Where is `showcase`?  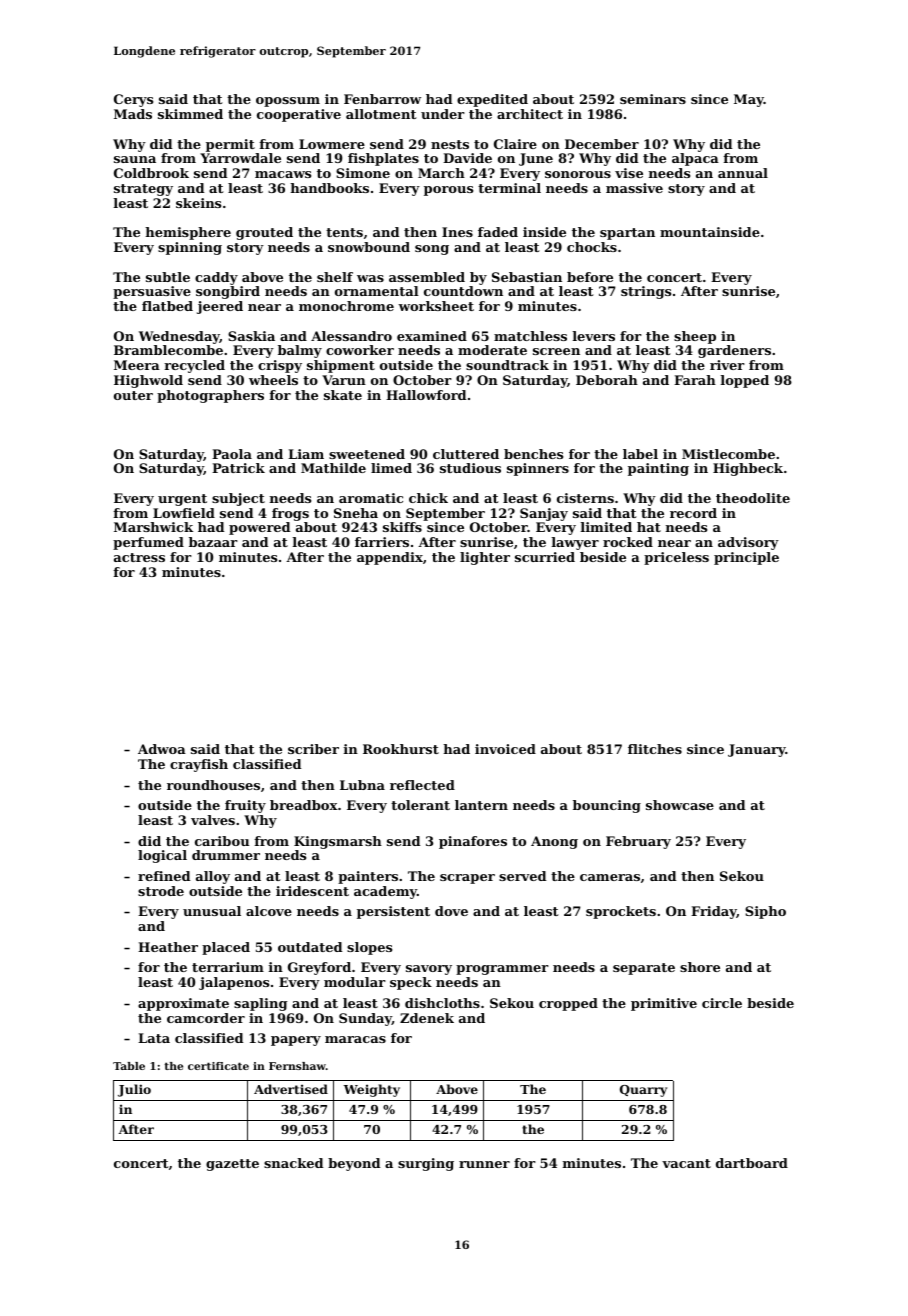
showcase is located at coordinates (680, 805).
